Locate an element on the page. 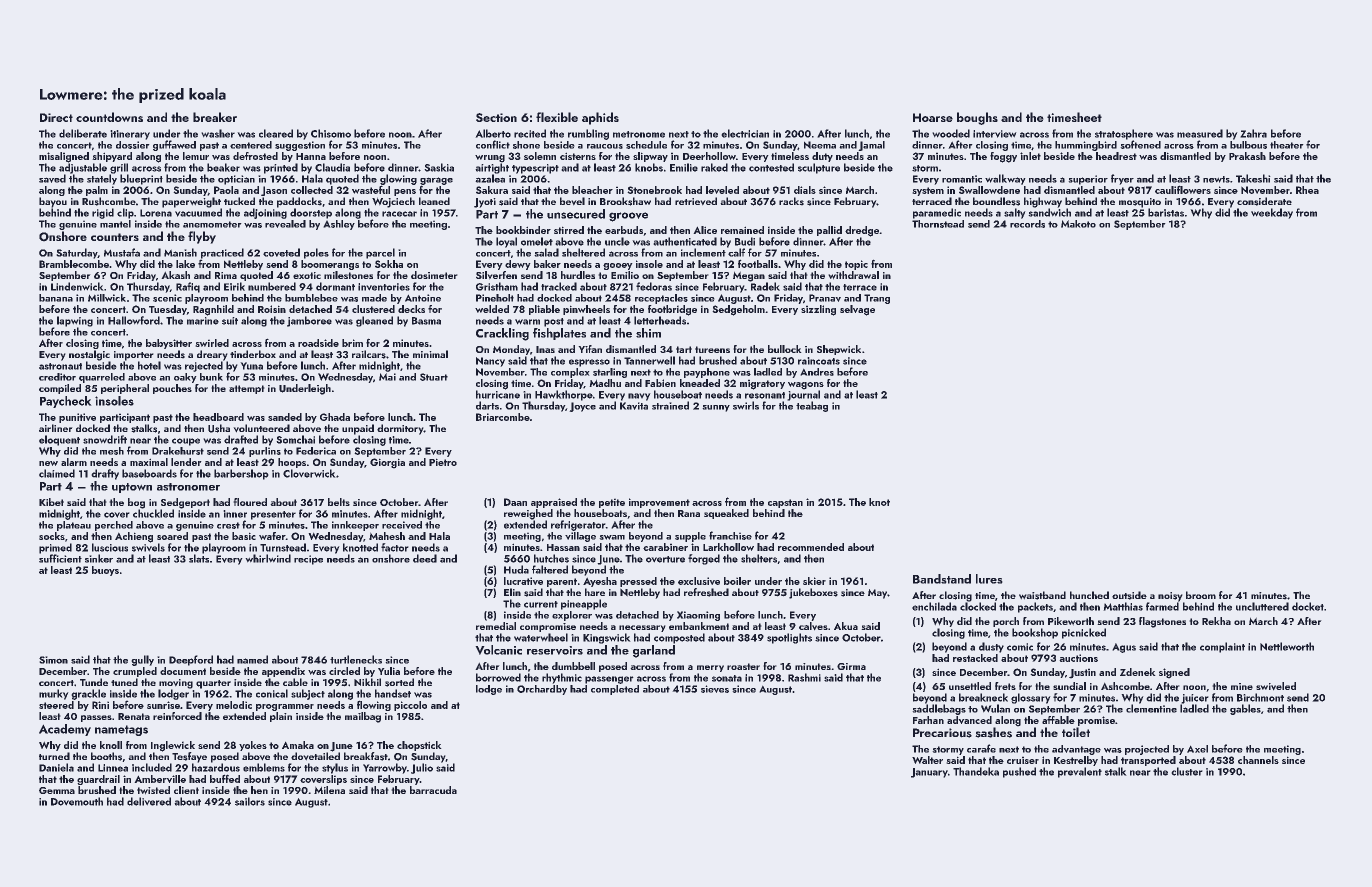  frets is located at coordinates (1005, 686).
